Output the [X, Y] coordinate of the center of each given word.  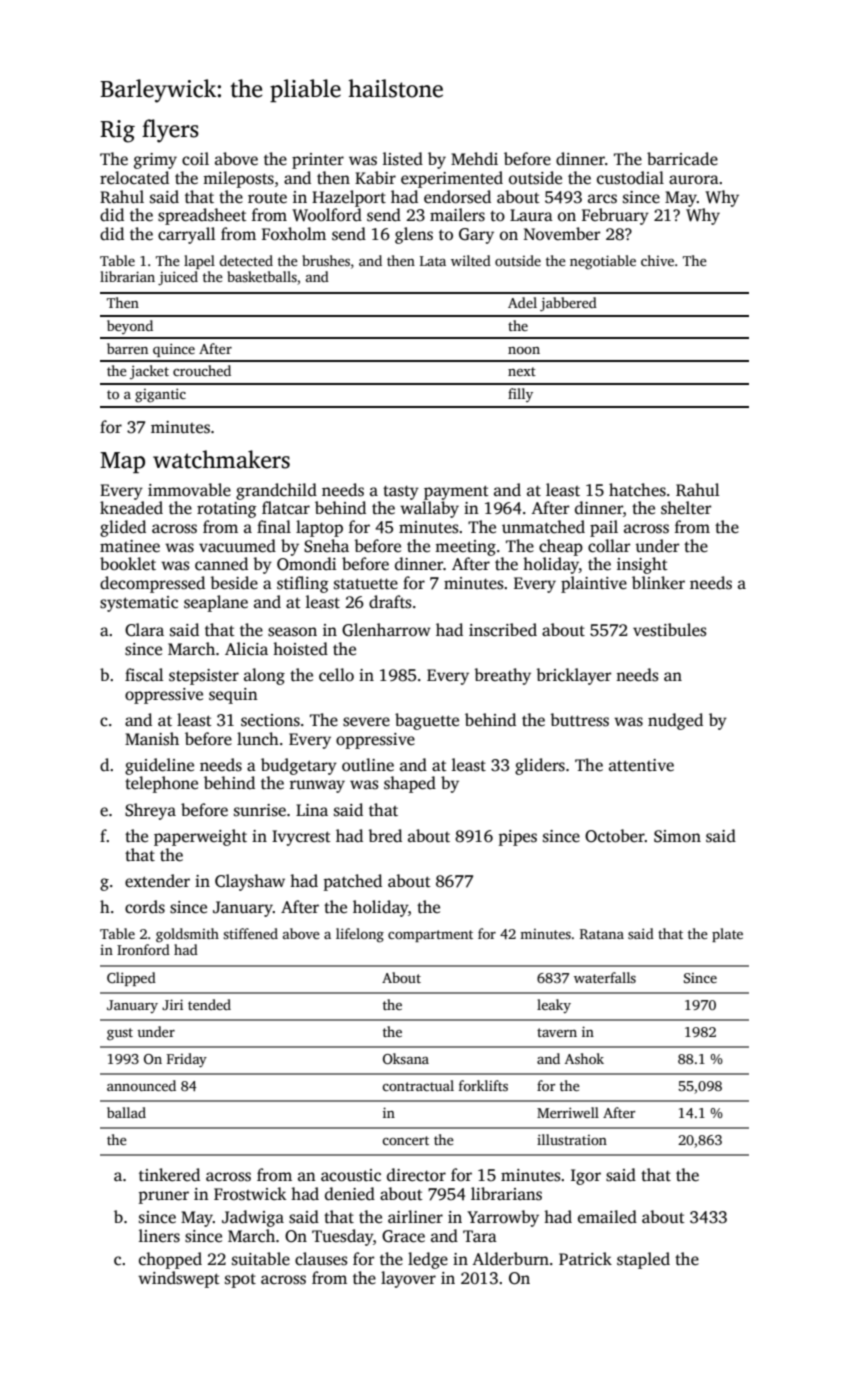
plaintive [594, 584]
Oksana [406, 1058]
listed [403, 159]
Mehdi [474, 159]
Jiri [172, 1004]
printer [318, 161]
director [416, 1175]
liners [159, 1236]
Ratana [602, 934]
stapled [643, 1260]
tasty [401, 492]
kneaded [131, 508]
